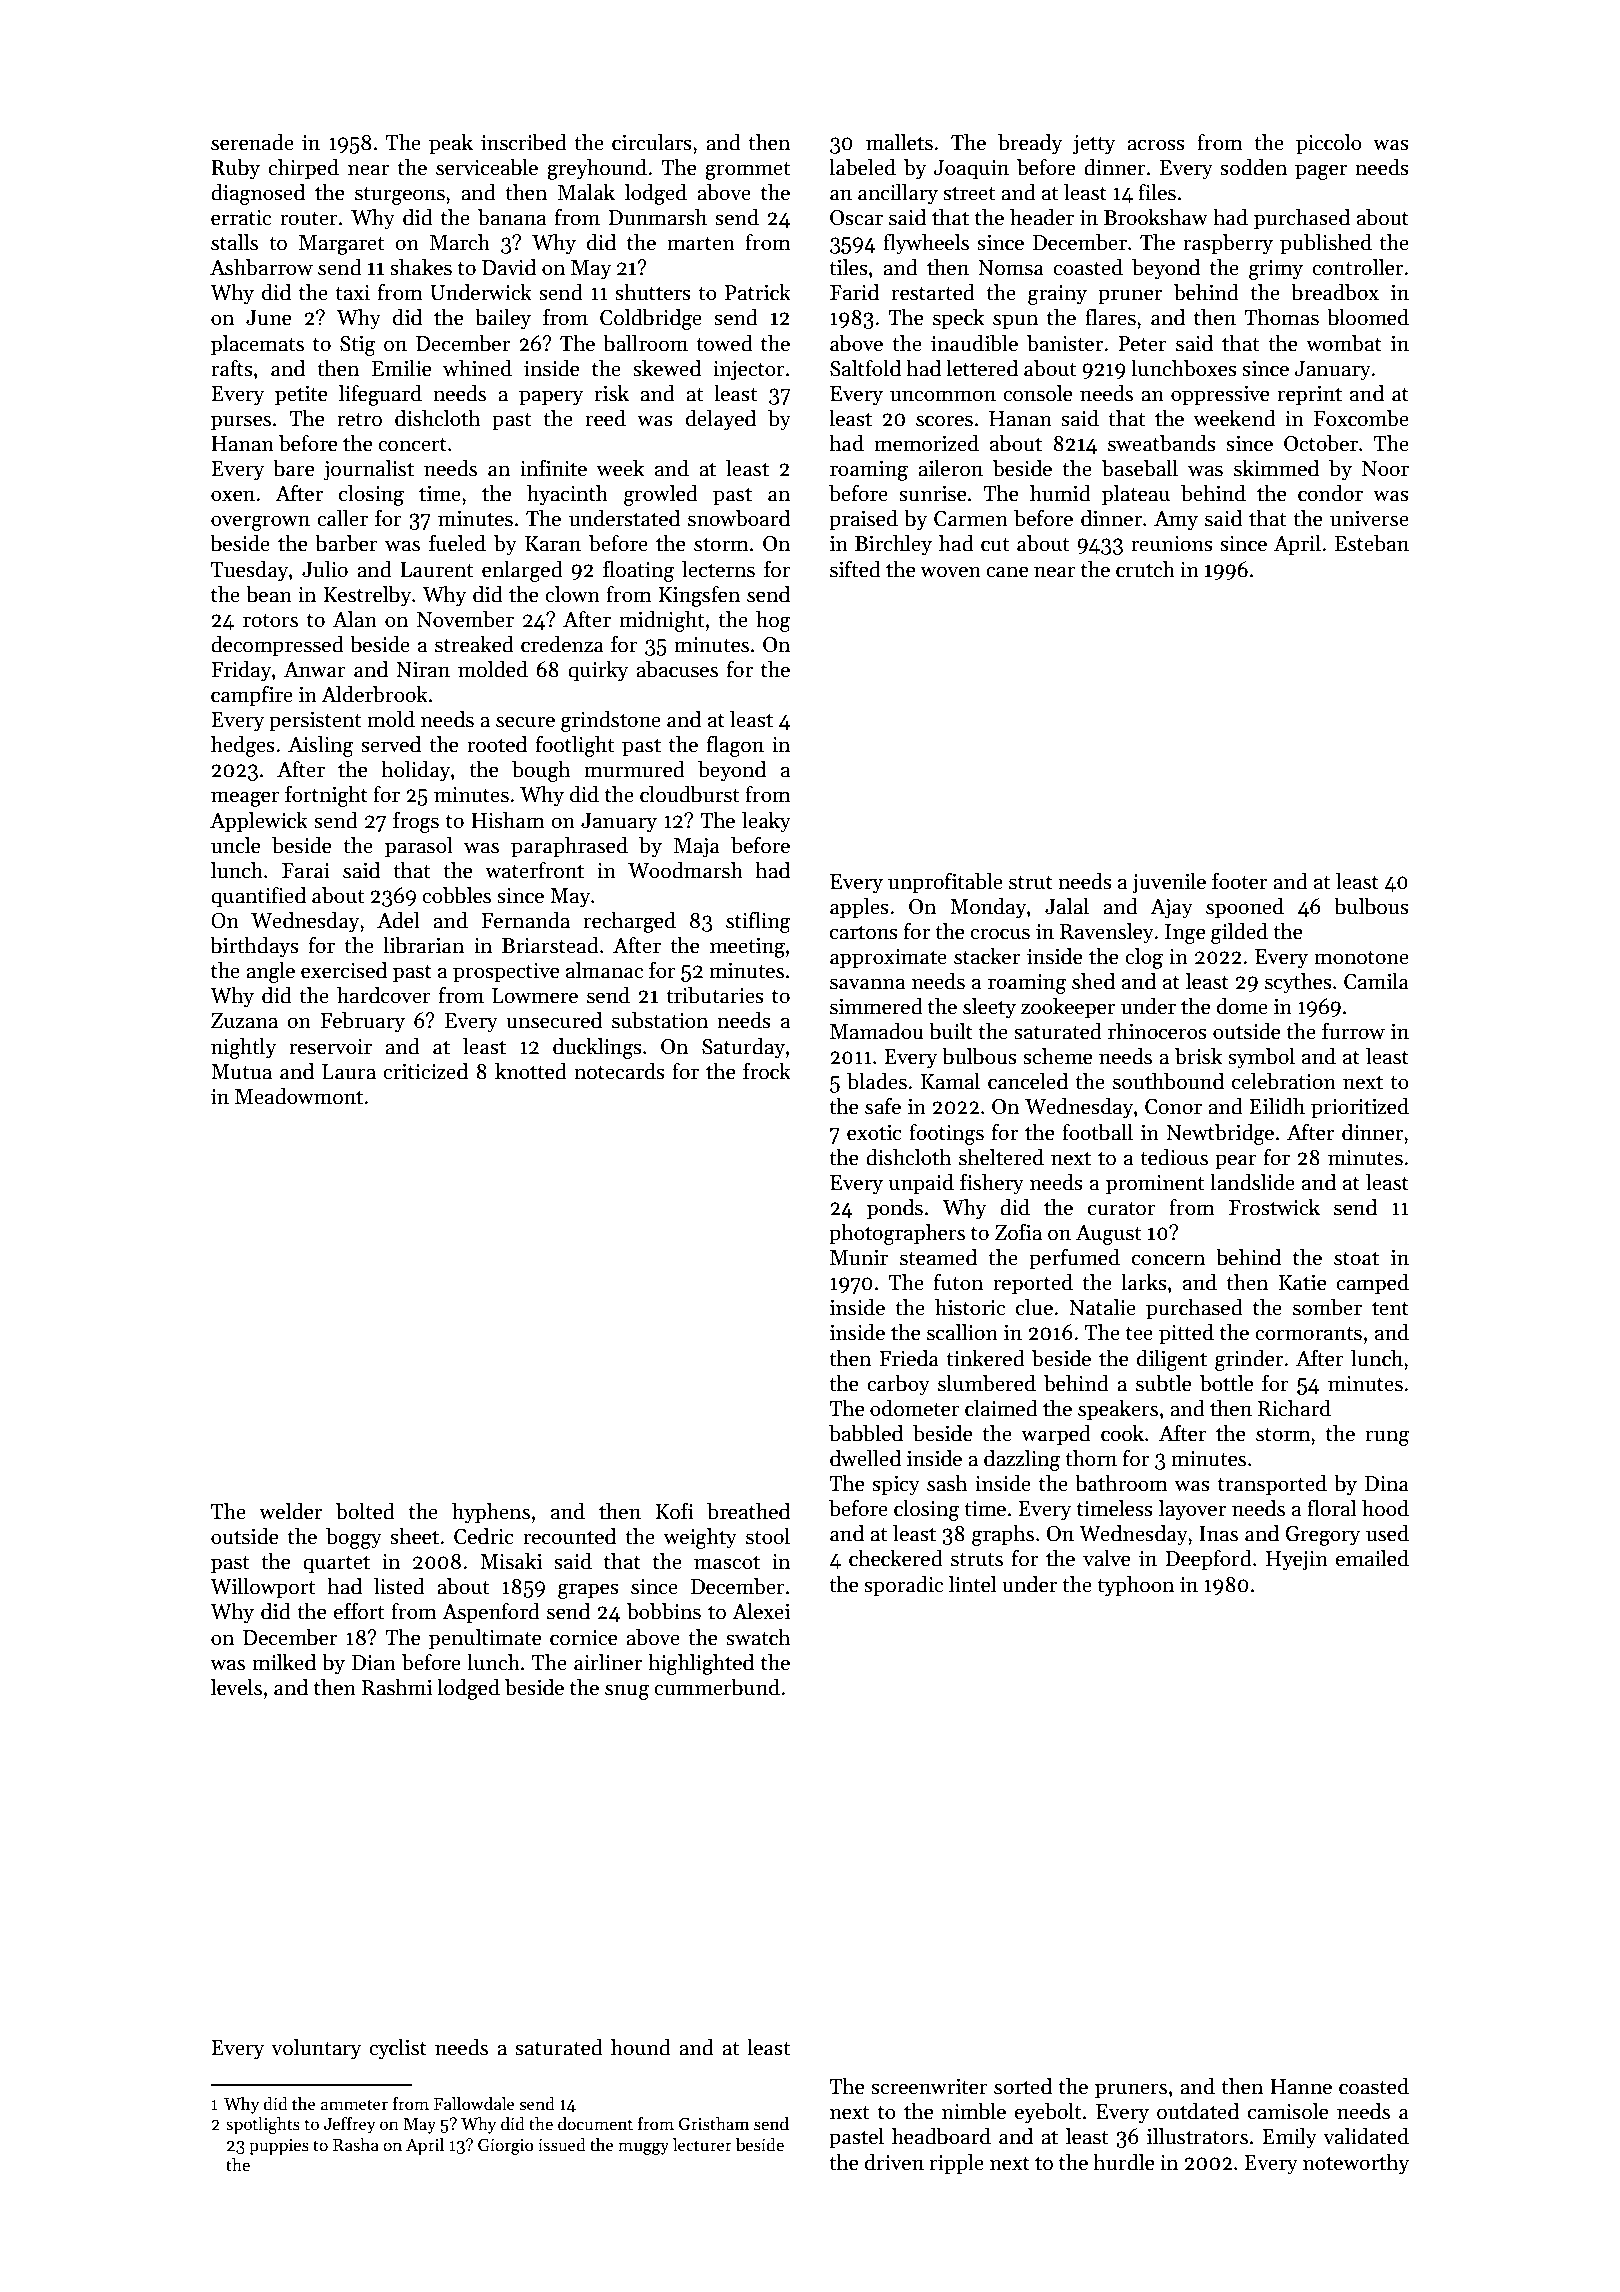  Describe the element at coordinates (894, 2162) in the document. I see `driven` at that location.
